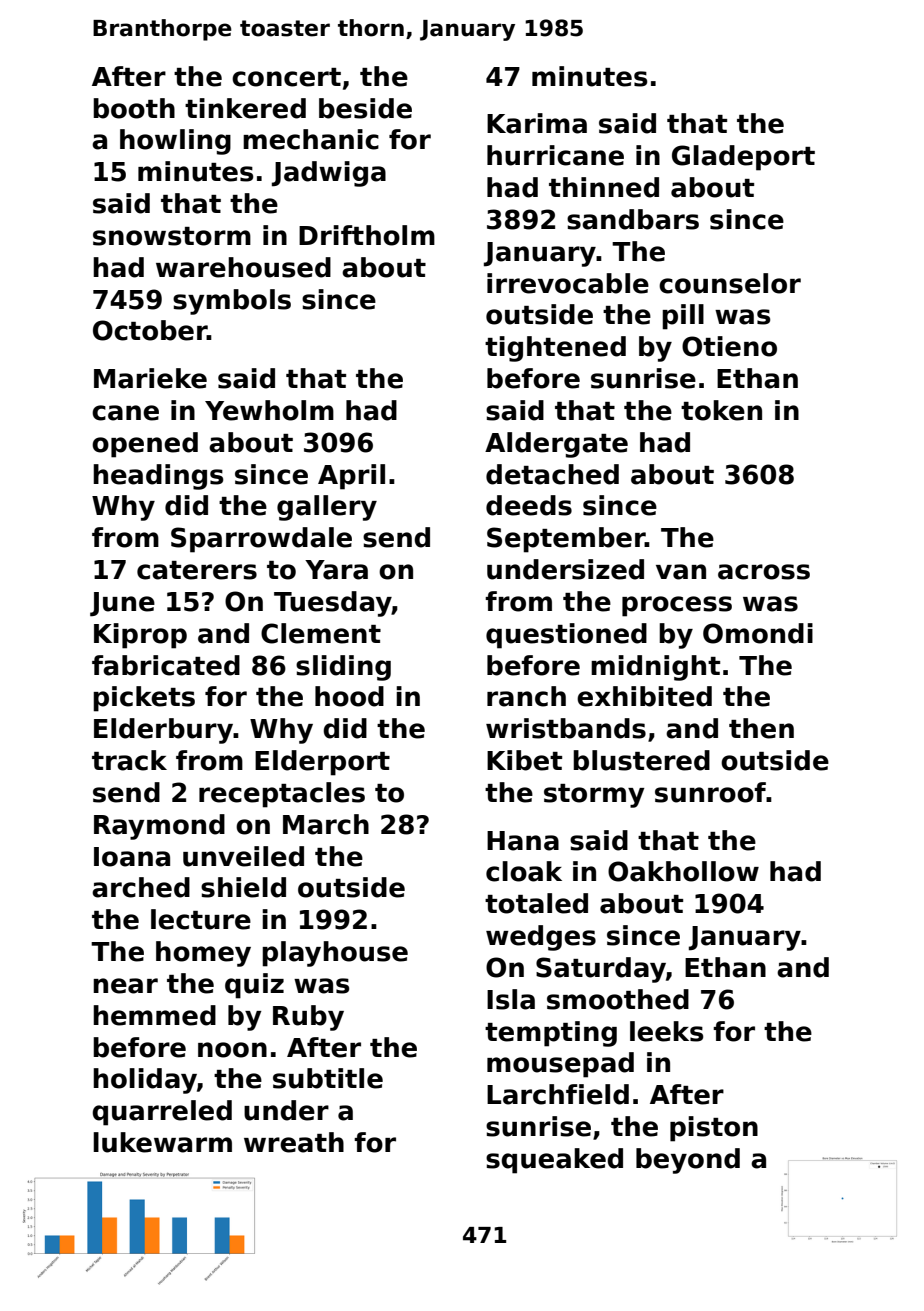 The image size is (924, 1311). I want to click on Isla, so click(511, 999).
